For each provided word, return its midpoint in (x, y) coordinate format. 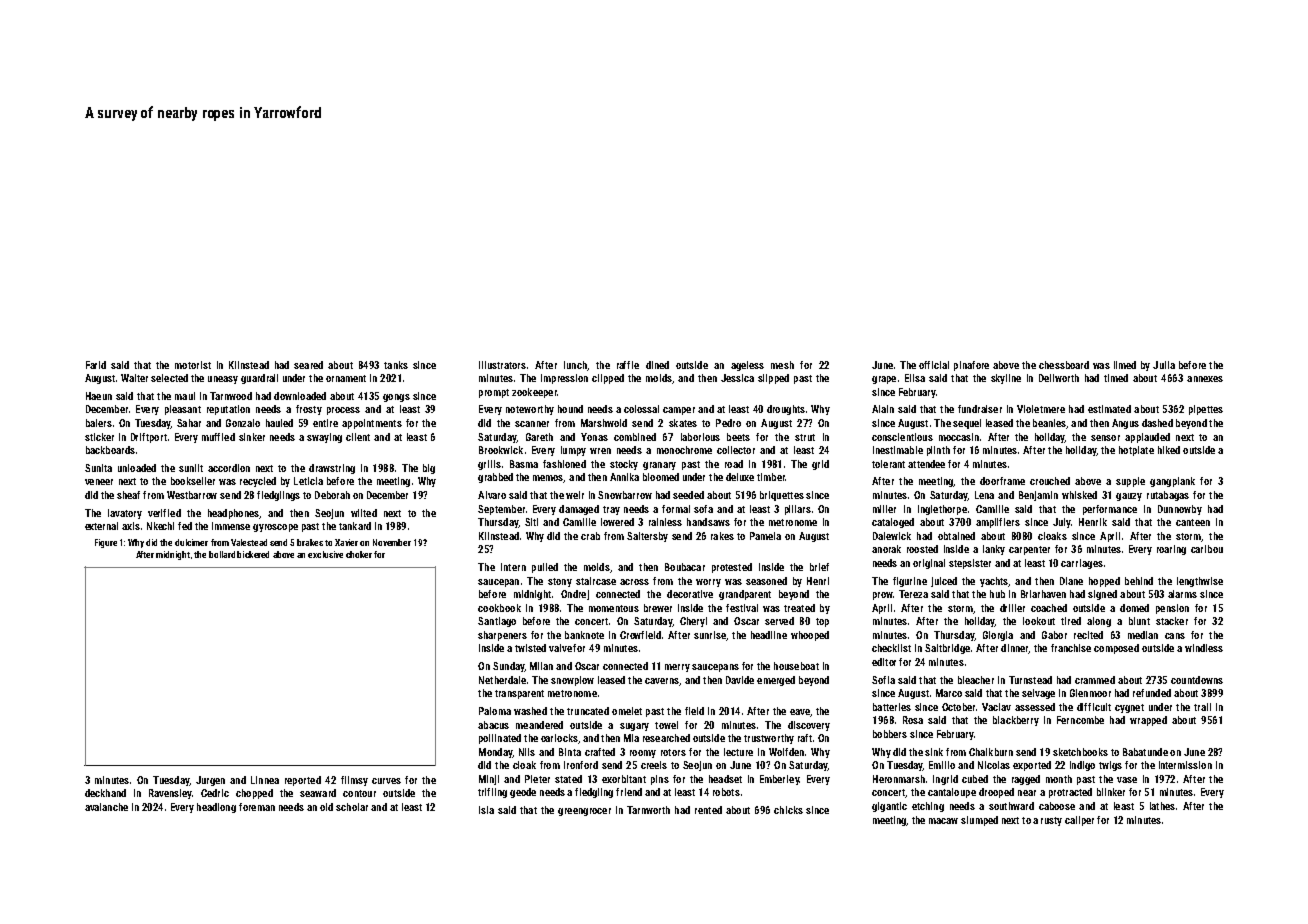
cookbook (499, 608)
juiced (944, 582)
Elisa (915, 378)
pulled (545, 568)
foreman (257, 807)
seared (308, 365)
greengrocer (584, 812)
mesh (782, 365)
